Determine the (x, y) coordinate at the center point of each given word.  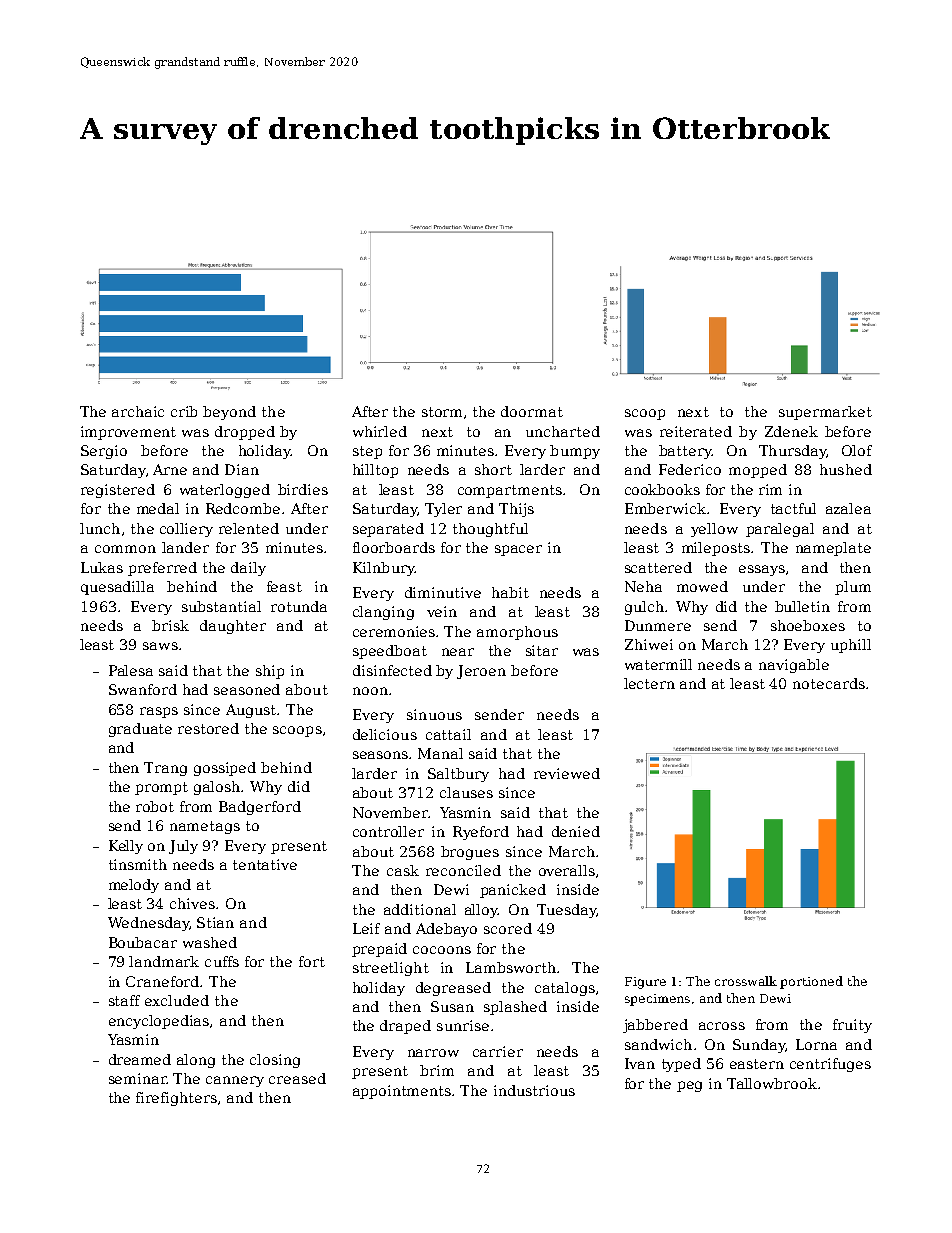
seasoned (247, 689)
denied (576, 831)
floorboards (394, 547)
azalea (848, 508)
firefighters (176, 1099)
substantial (221, 606)
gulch (644, 608)
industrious (534, 1090)
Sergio (104, 452)
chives (192, 903)
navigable (794, 666)
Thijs (516, 510)
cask (403, 870)
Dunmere (658, 625)
